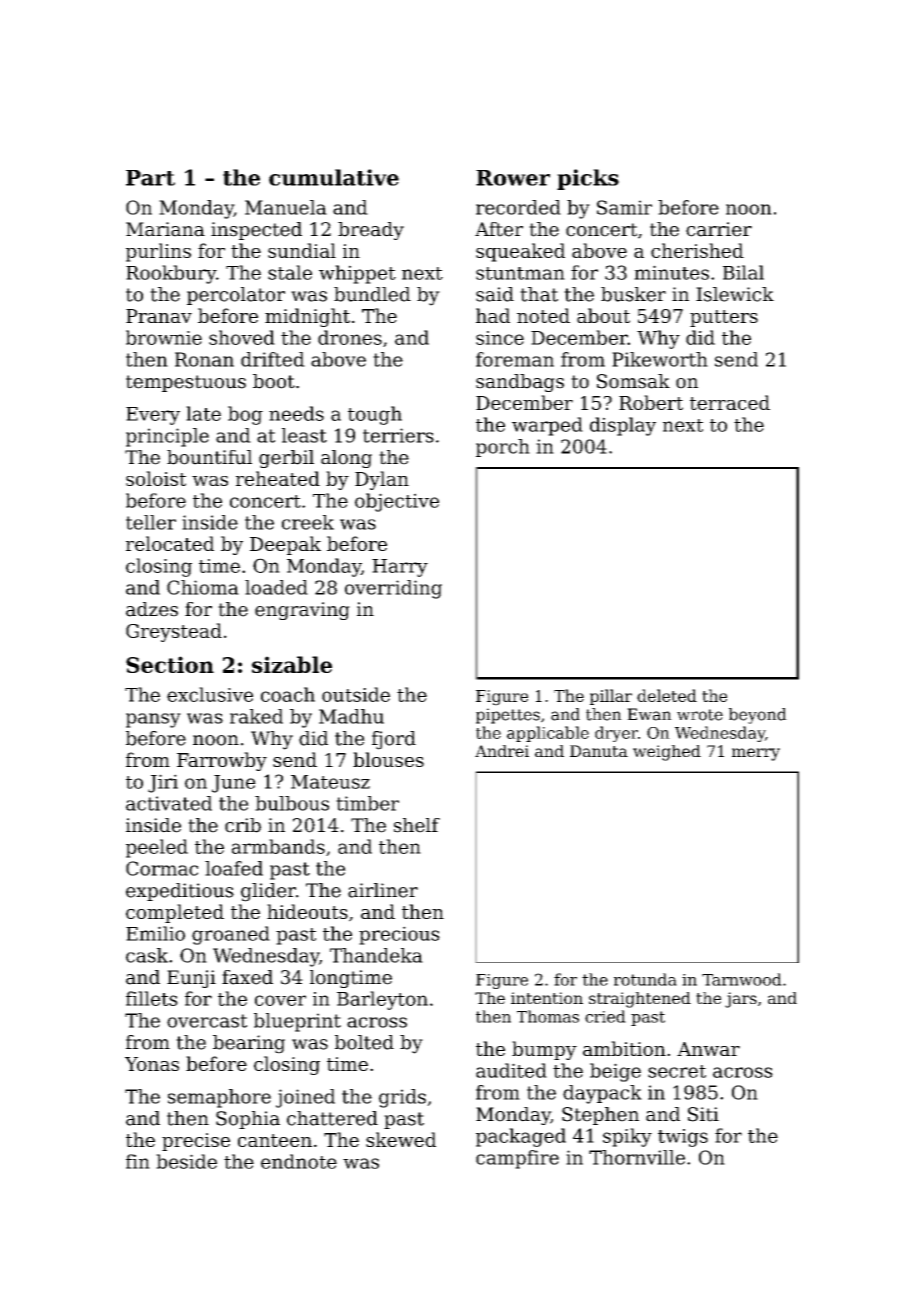 Image resolution: width=924 pixels, height=1311 pixels. I want to click on adzes, so click(152, 609).
